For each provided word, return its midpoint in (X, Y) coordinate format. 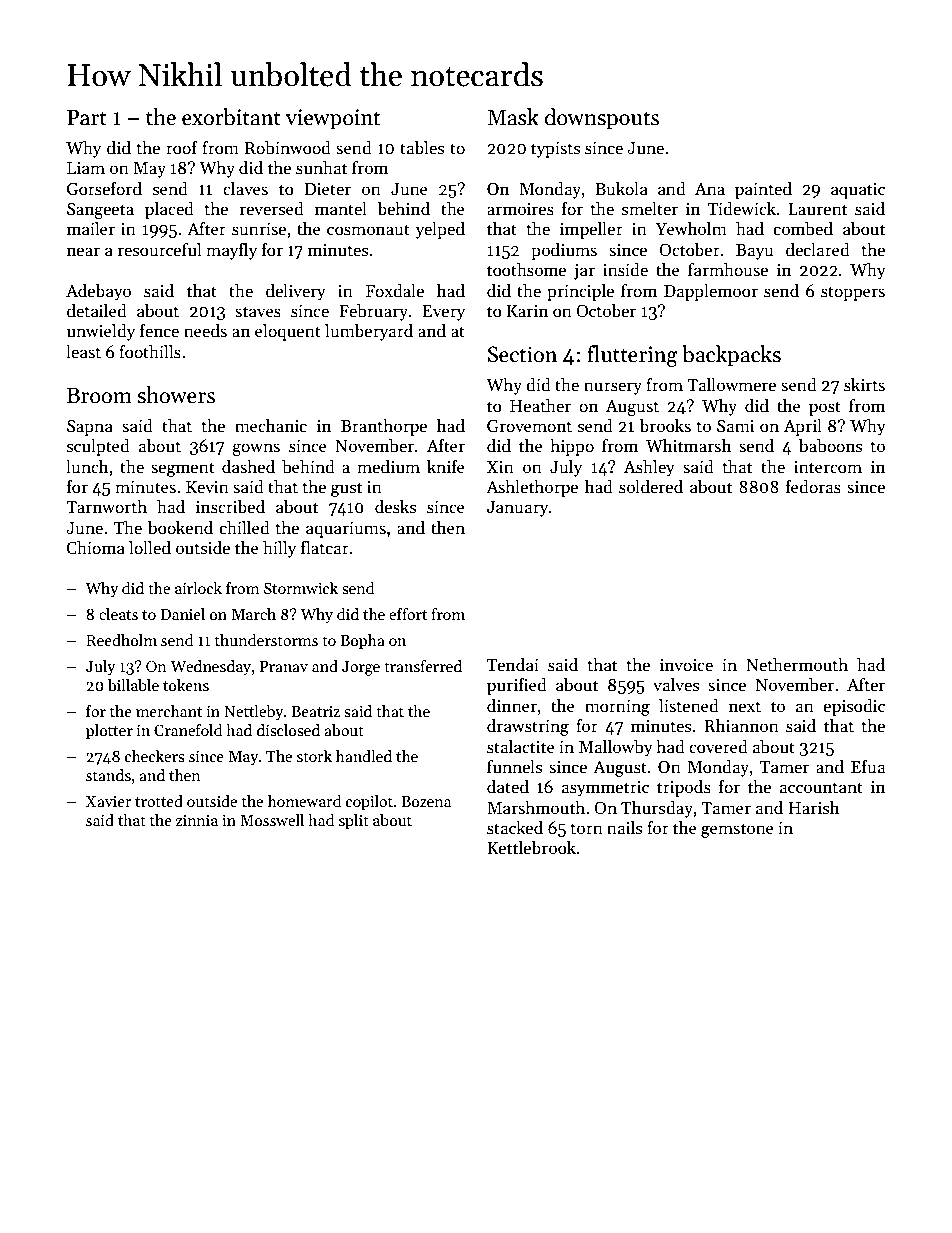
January (517, 509)
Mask (513, 117)
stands (108, 775)
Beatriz (315, 711)
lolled (150, 548)
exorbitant (231, 117)
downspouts (602, 119)
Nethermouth (797, 665)
